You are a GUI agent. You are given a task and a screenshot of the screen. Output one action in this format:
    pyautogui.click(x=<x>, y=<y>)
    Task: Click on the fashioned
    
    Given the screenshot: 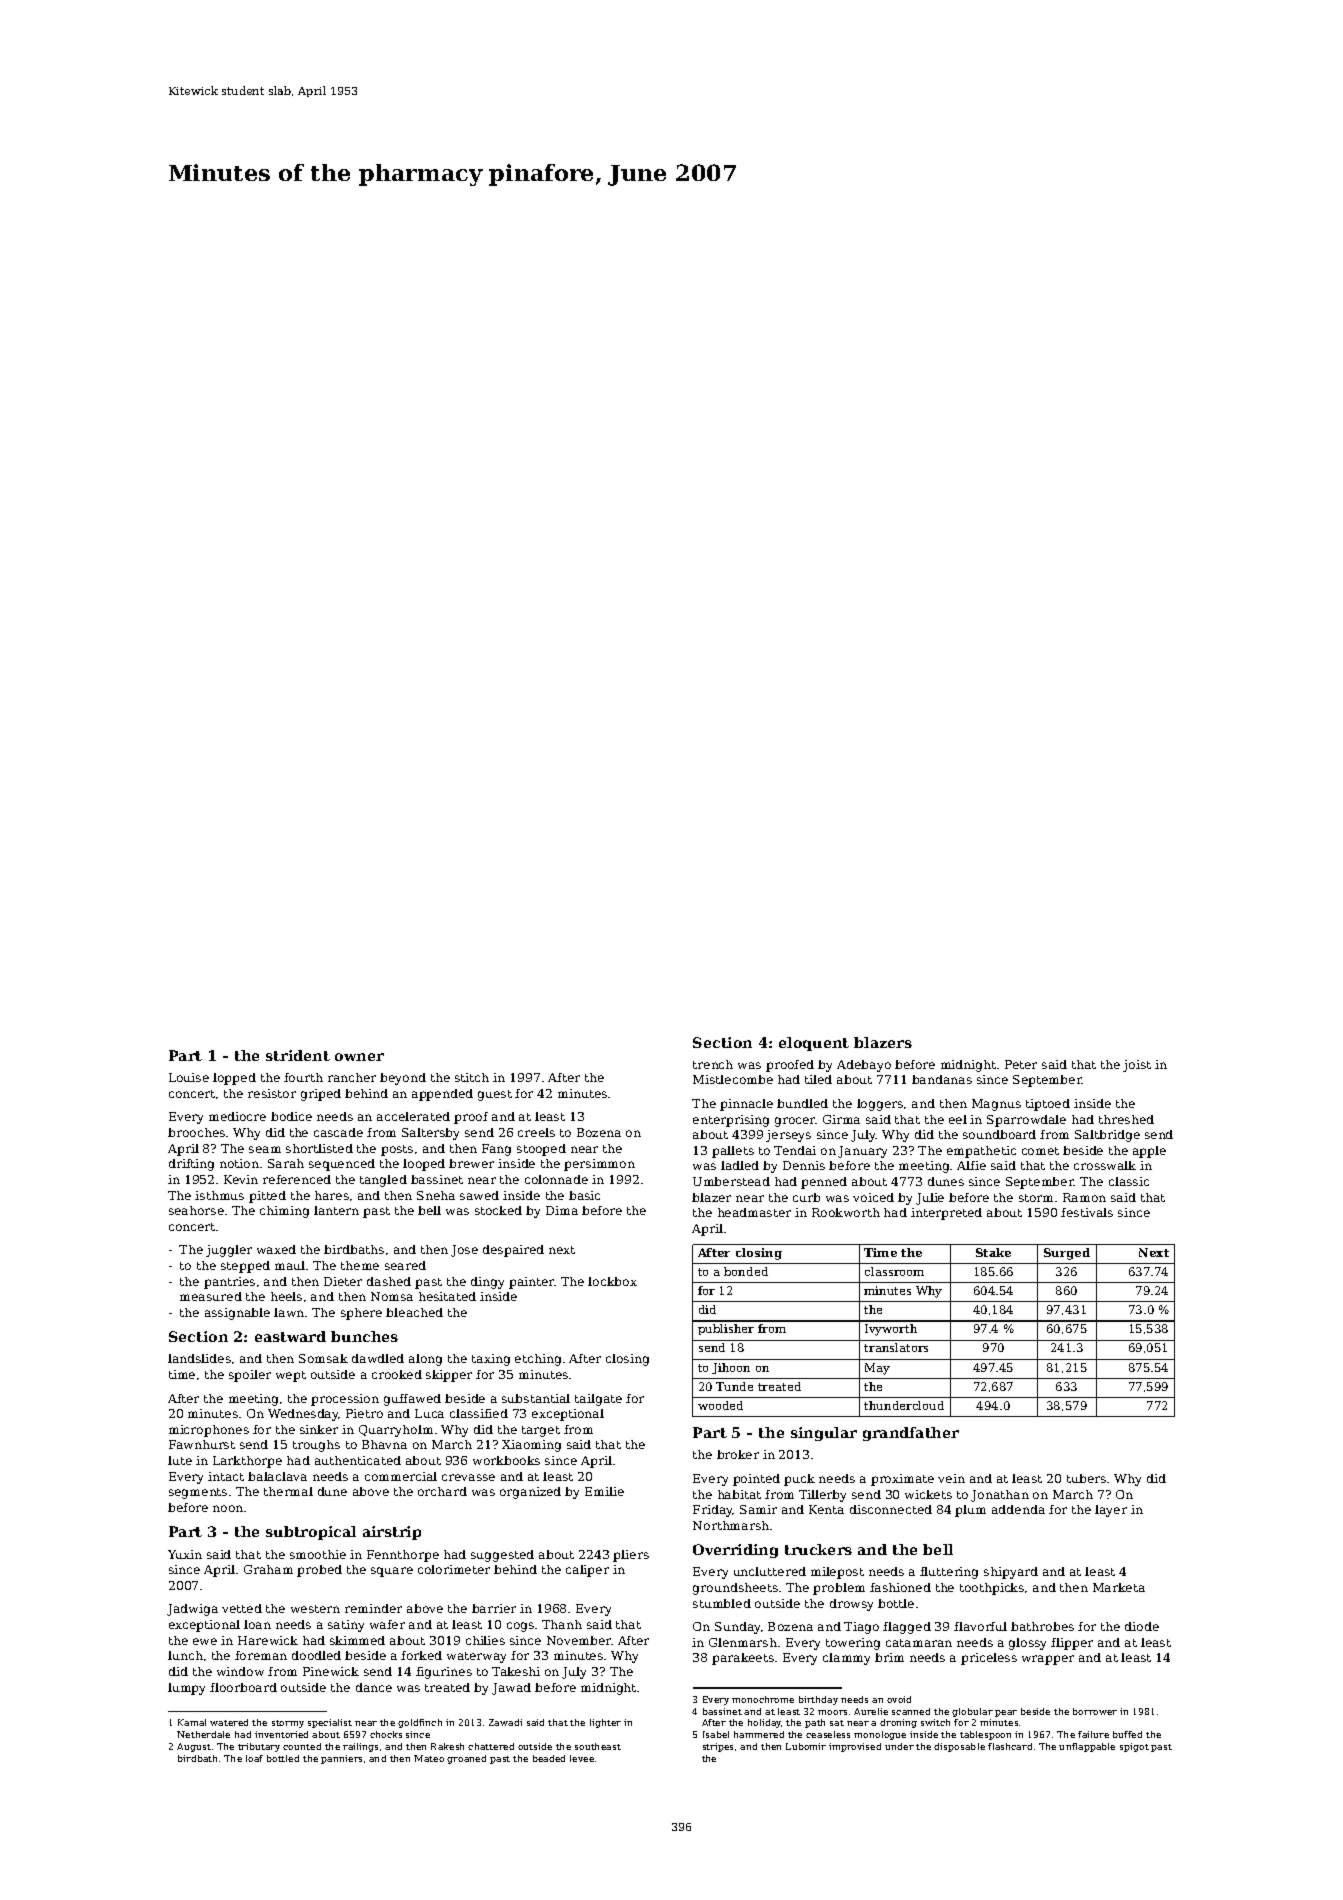 What is the action you would take?
    pyautogui.click(x=900, y=1587)
